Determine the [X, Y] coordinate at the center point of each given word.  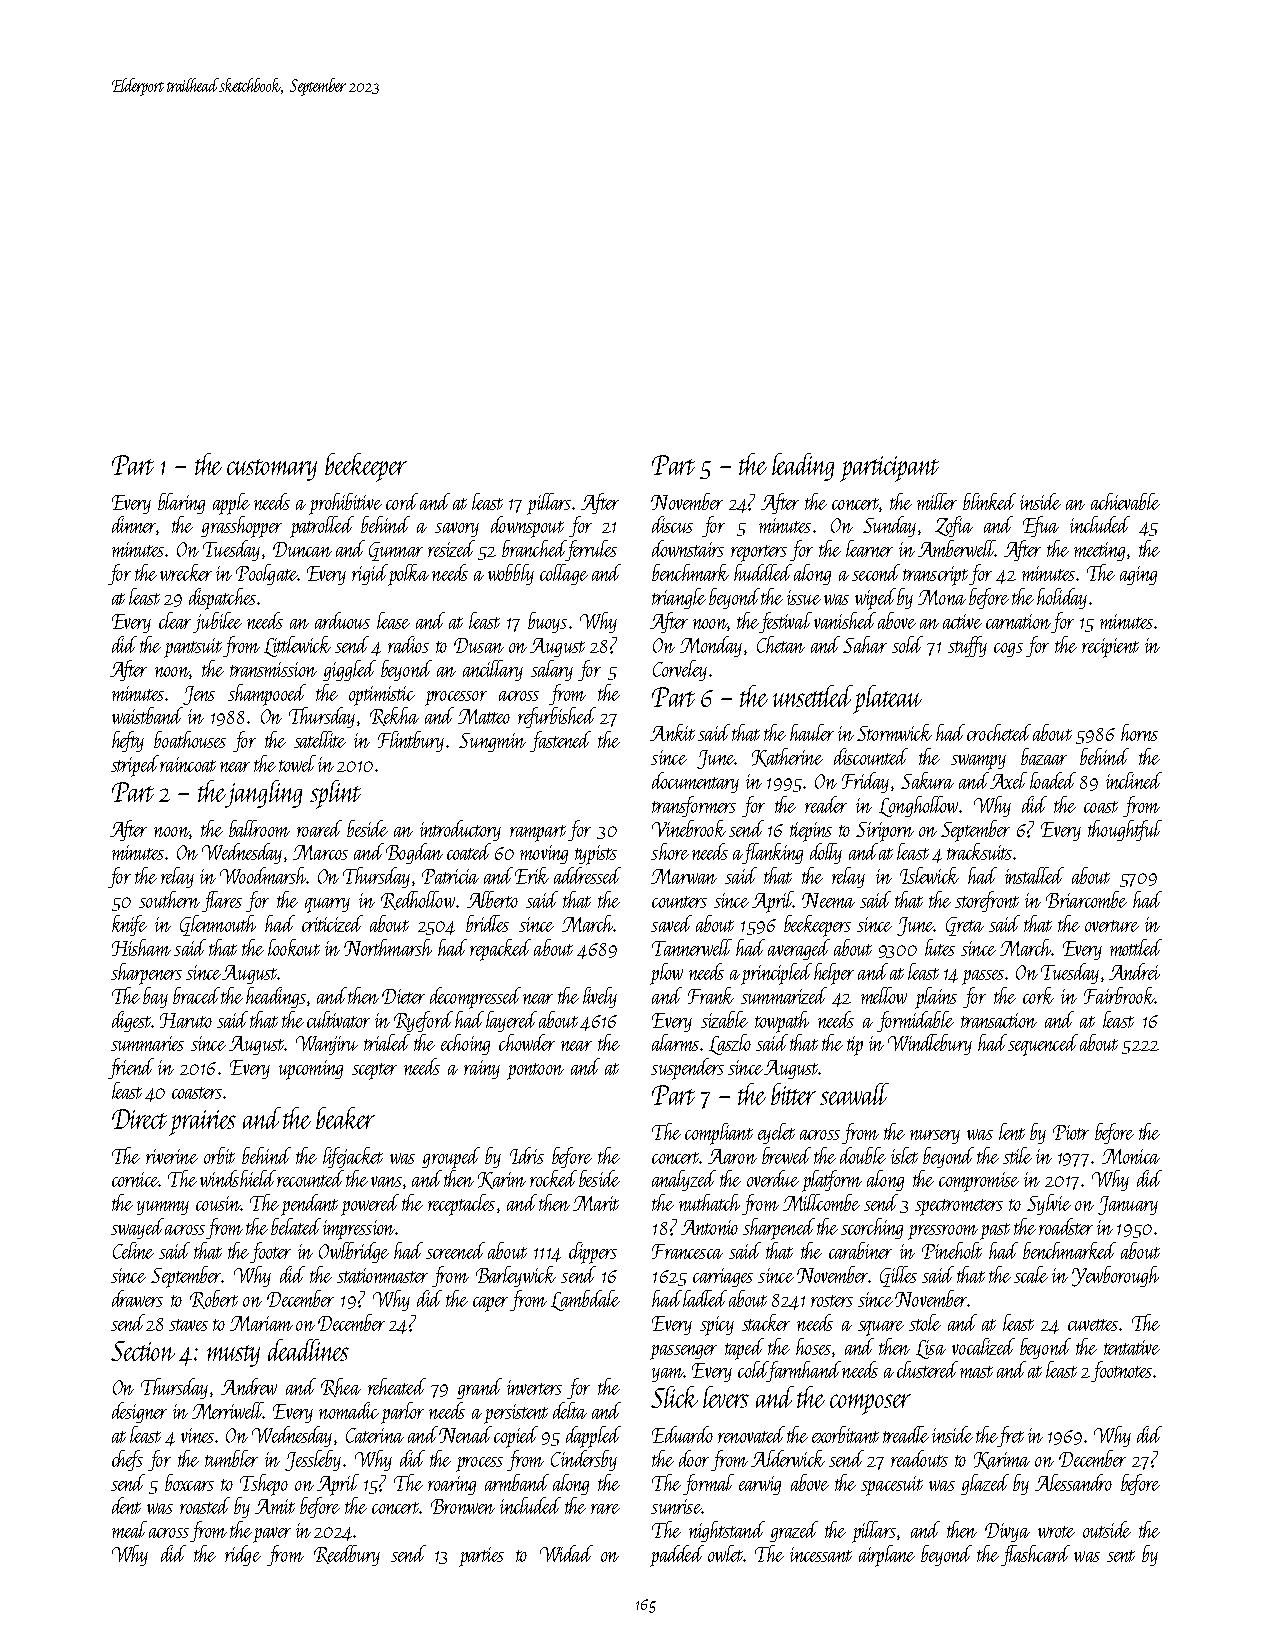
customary [272, 470]
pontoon [535, 1071]
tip [855, 1046]
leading [803, 467]
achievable [1125, 501]
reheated [397, 1386]
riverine [172, 1156]
